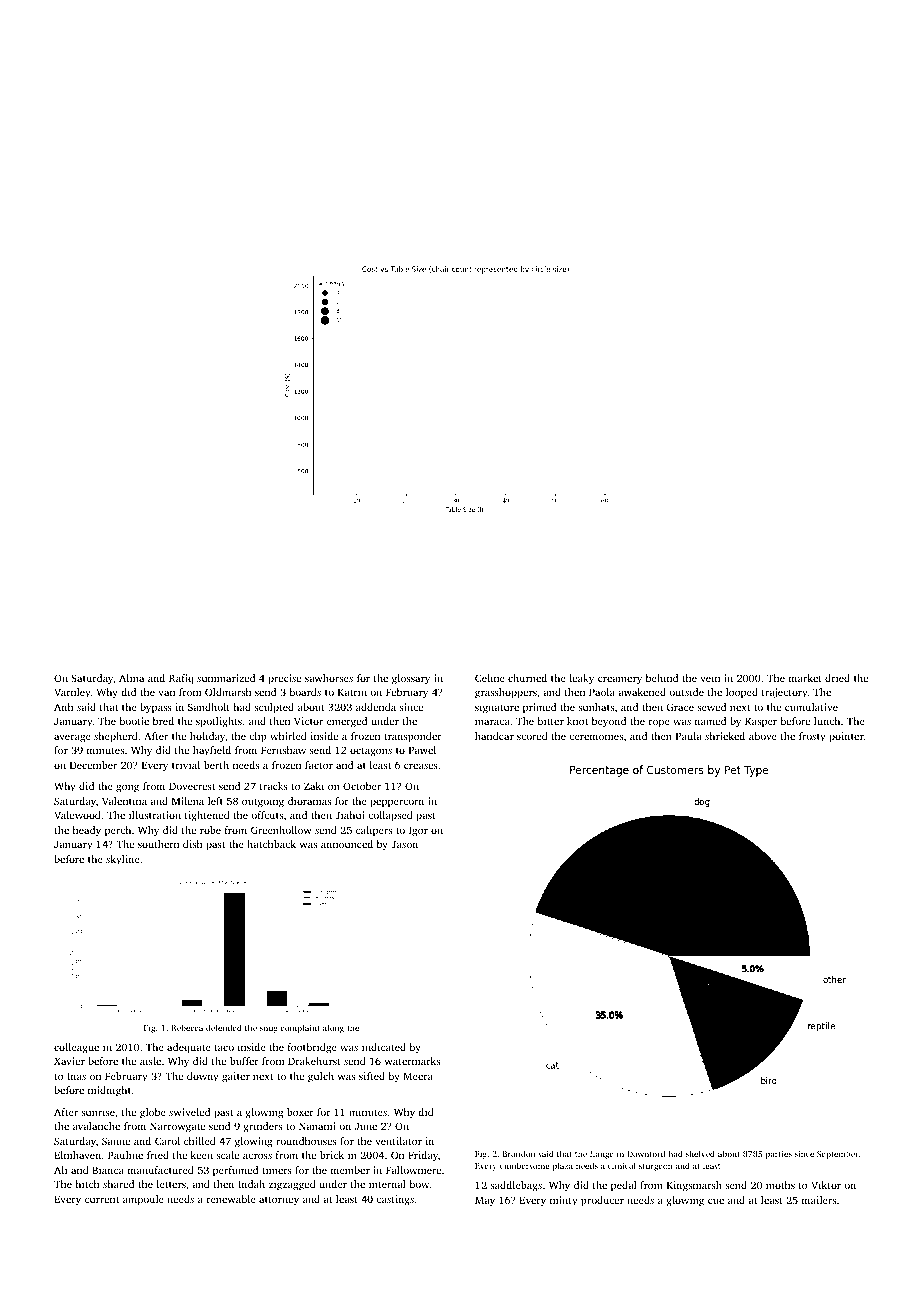 This document has width=924, height=1308. Describe the element at coordinates (490, 678) in the document. I see `Celine` at that location.
